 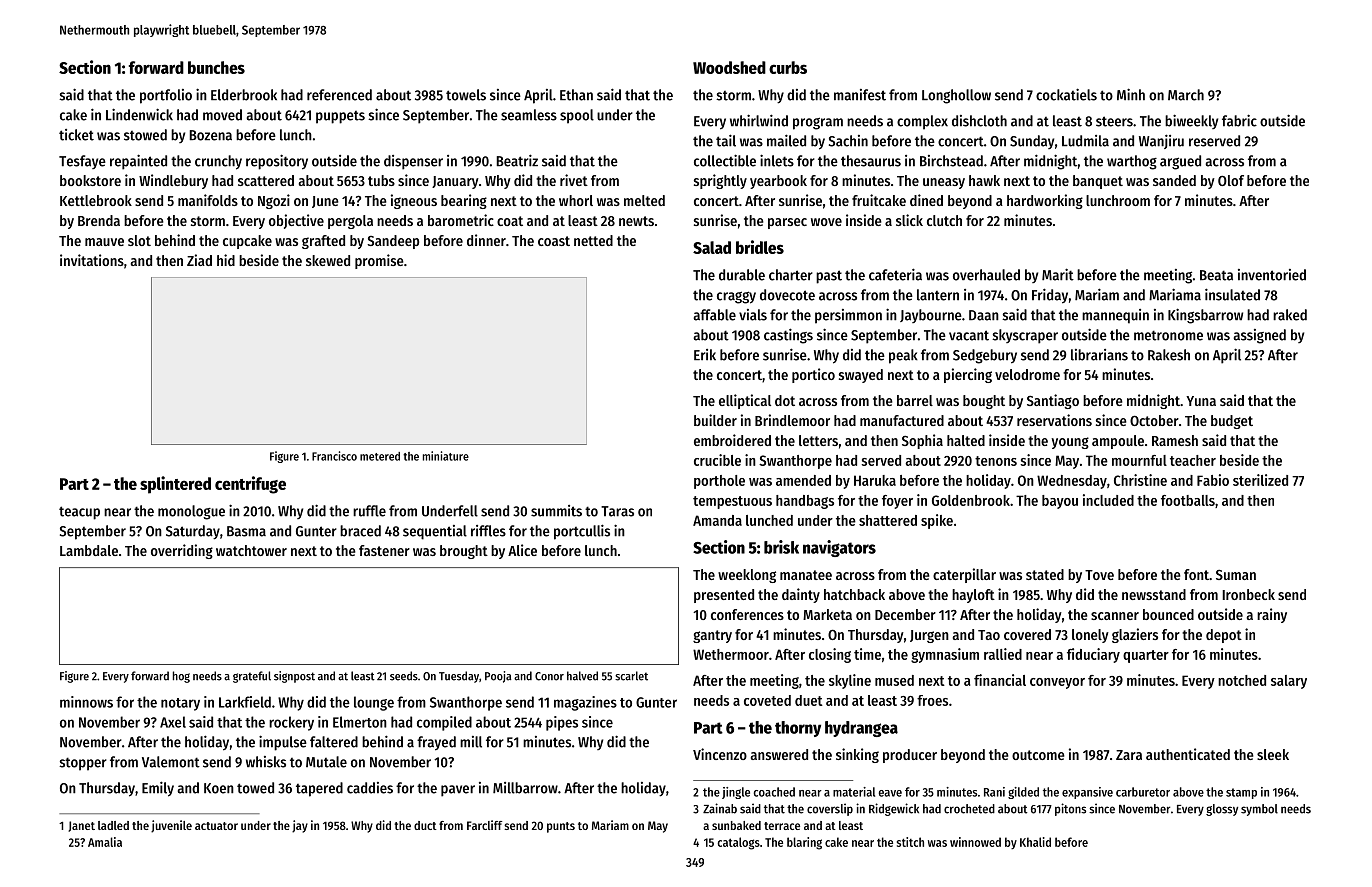 What do you see at coordinates (191, 512) in the screenshot?
I see `monologue` at bounding box center [191, 512].
